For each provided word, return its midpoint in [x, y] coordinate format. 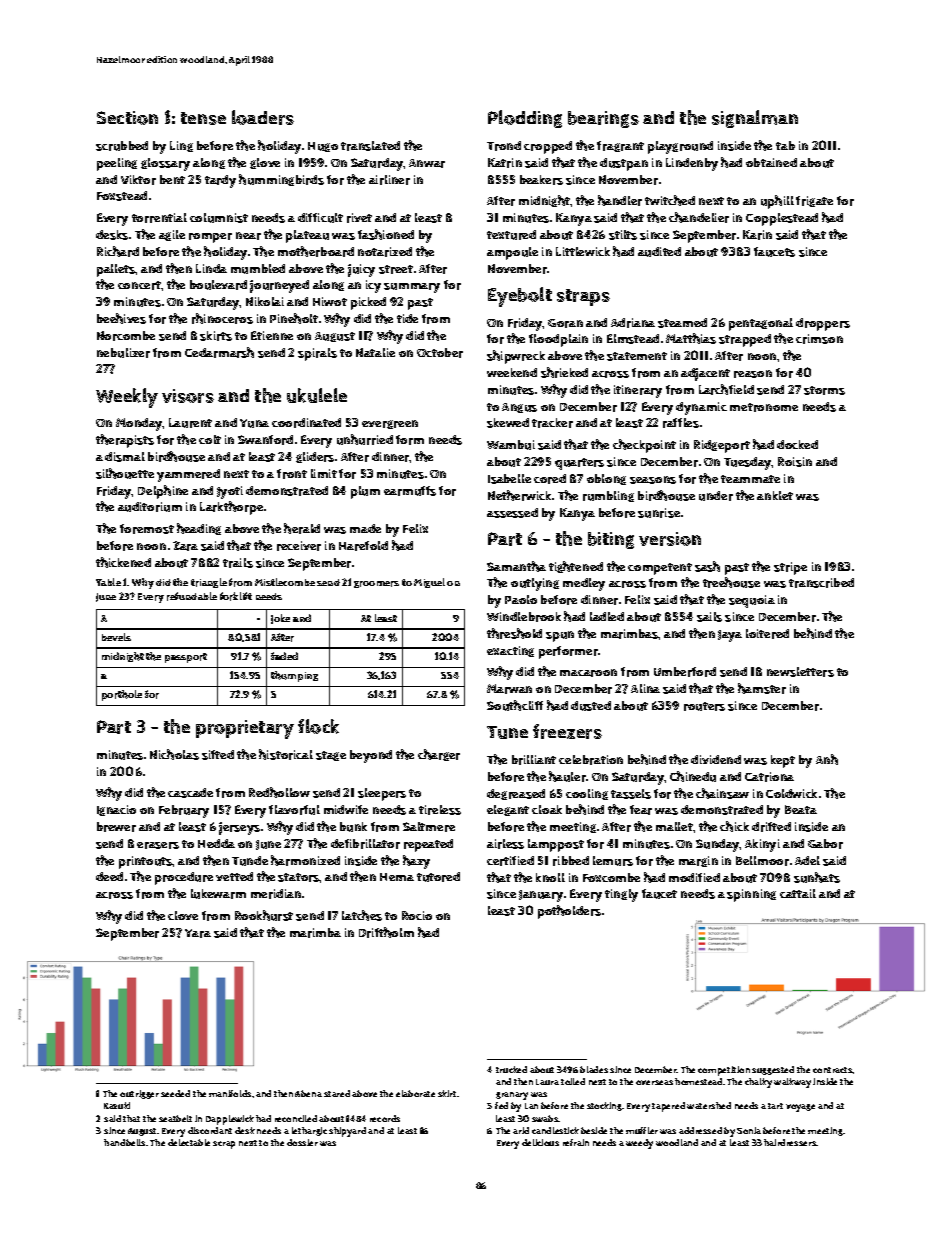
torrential [159, 218]
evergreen [390, 424]
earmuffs [410, 491]
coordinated [306, 423]
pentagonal [761, 324]
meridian [276, 894]
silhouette [125, 473]
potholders [569, 912]
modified [694, 877]
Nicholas [174, 754]
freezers [567, 731]
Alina [645, 688]
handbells [124, 1142]
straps [583, 297]
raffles [681, 423]
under [716, 496]
